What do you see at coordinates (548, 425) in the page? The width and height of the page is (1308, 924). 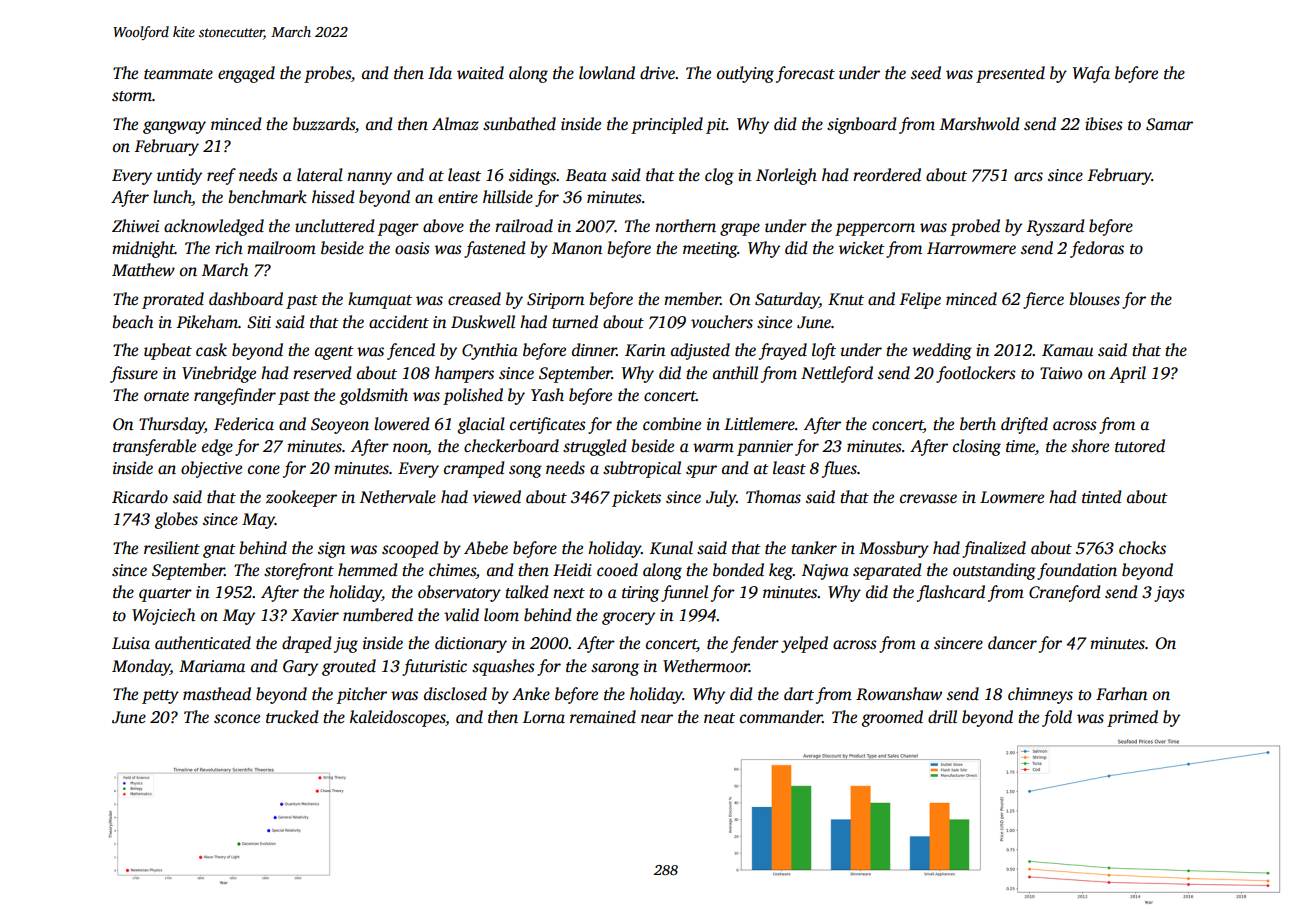 I see `certificates` at bounding box center [548, 425].
